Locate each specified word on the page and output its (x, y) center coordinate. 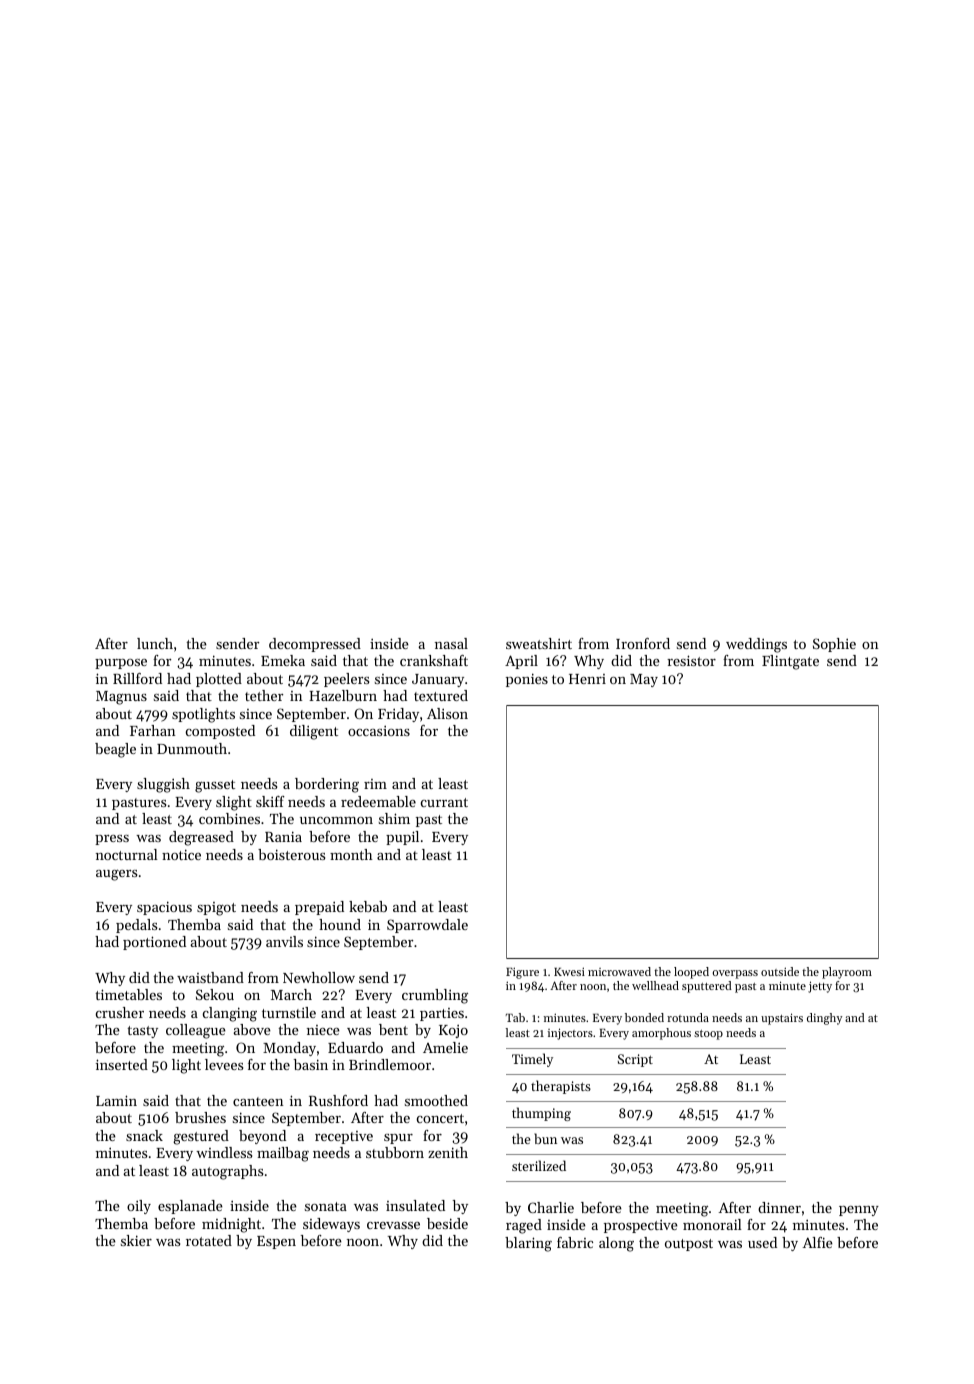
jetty (820, 987)
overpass (735, 974)
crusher (120, 1012)
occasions (379, 731)
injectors (570, 1034)
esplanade (190, 1207)
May (644, 680)
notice (181, 854)
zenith (448, 1152)
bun (545, 1138)
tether (264, 695)
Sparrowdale (427, 926)
